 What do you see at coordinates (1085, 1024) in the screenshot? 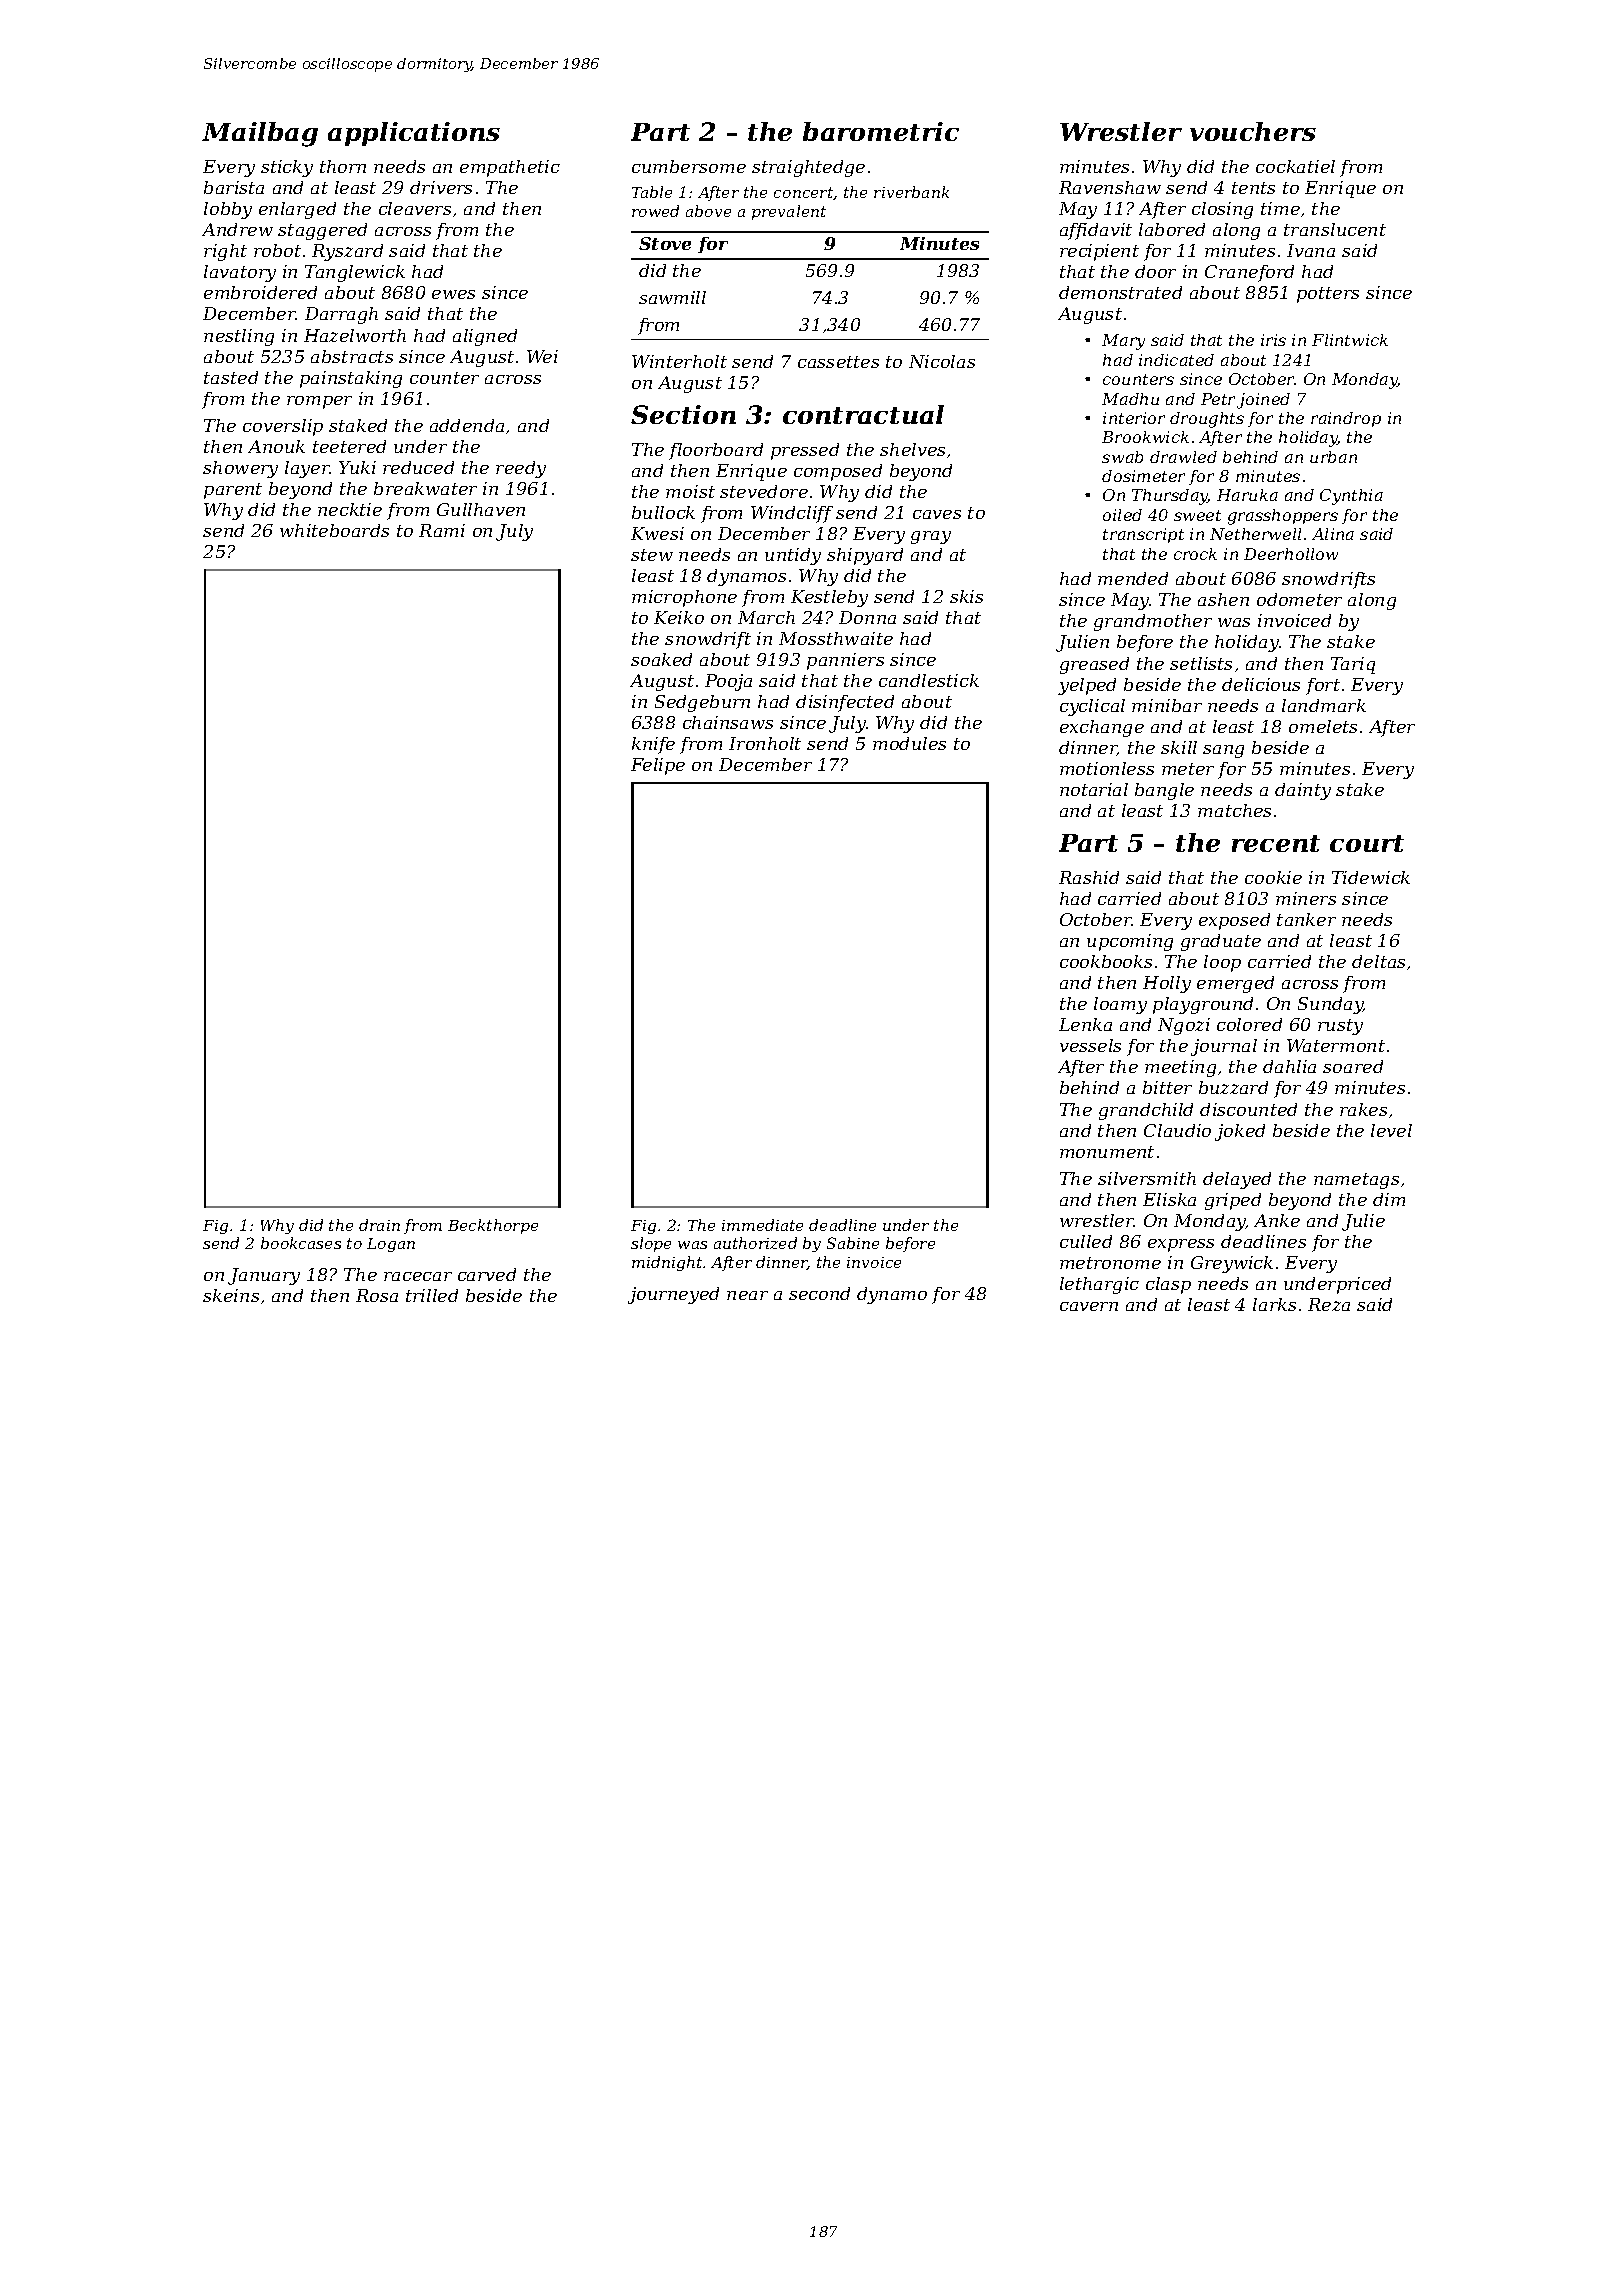
I see `Lenka` at bounding box center [1085, 1024].
